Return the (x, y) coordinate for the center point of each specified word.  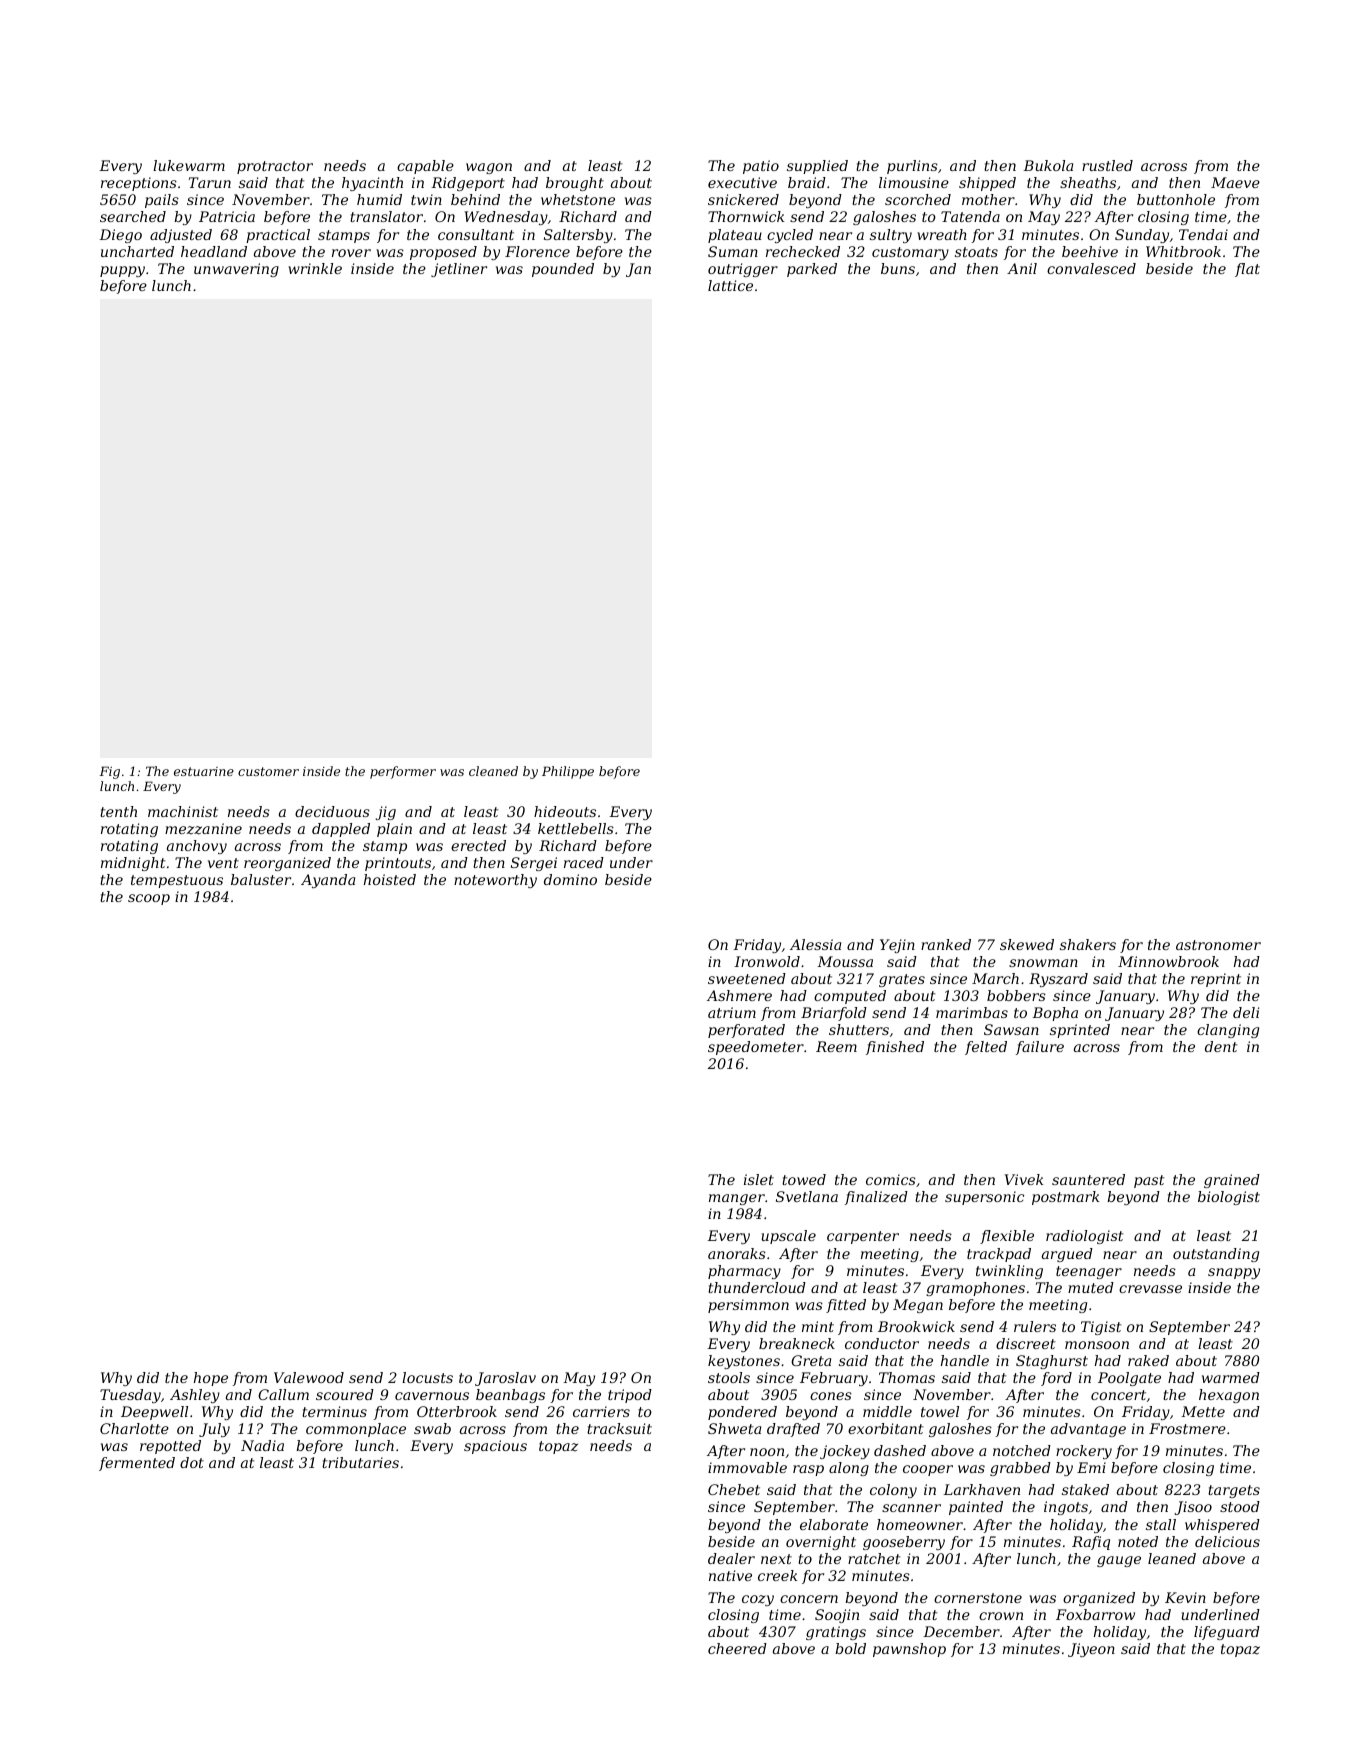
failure (1040, 1048)
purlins (912, 167)
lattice (730, 285)
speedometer (756, 1048)
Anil (1022, 268)
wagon (489, 168)
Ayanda (328, 881)
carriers (601, 1411)
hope (211, 1379)
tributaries (360, 1462)
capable (425, 167)
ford (1056, 1379)
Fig (109, 772)
